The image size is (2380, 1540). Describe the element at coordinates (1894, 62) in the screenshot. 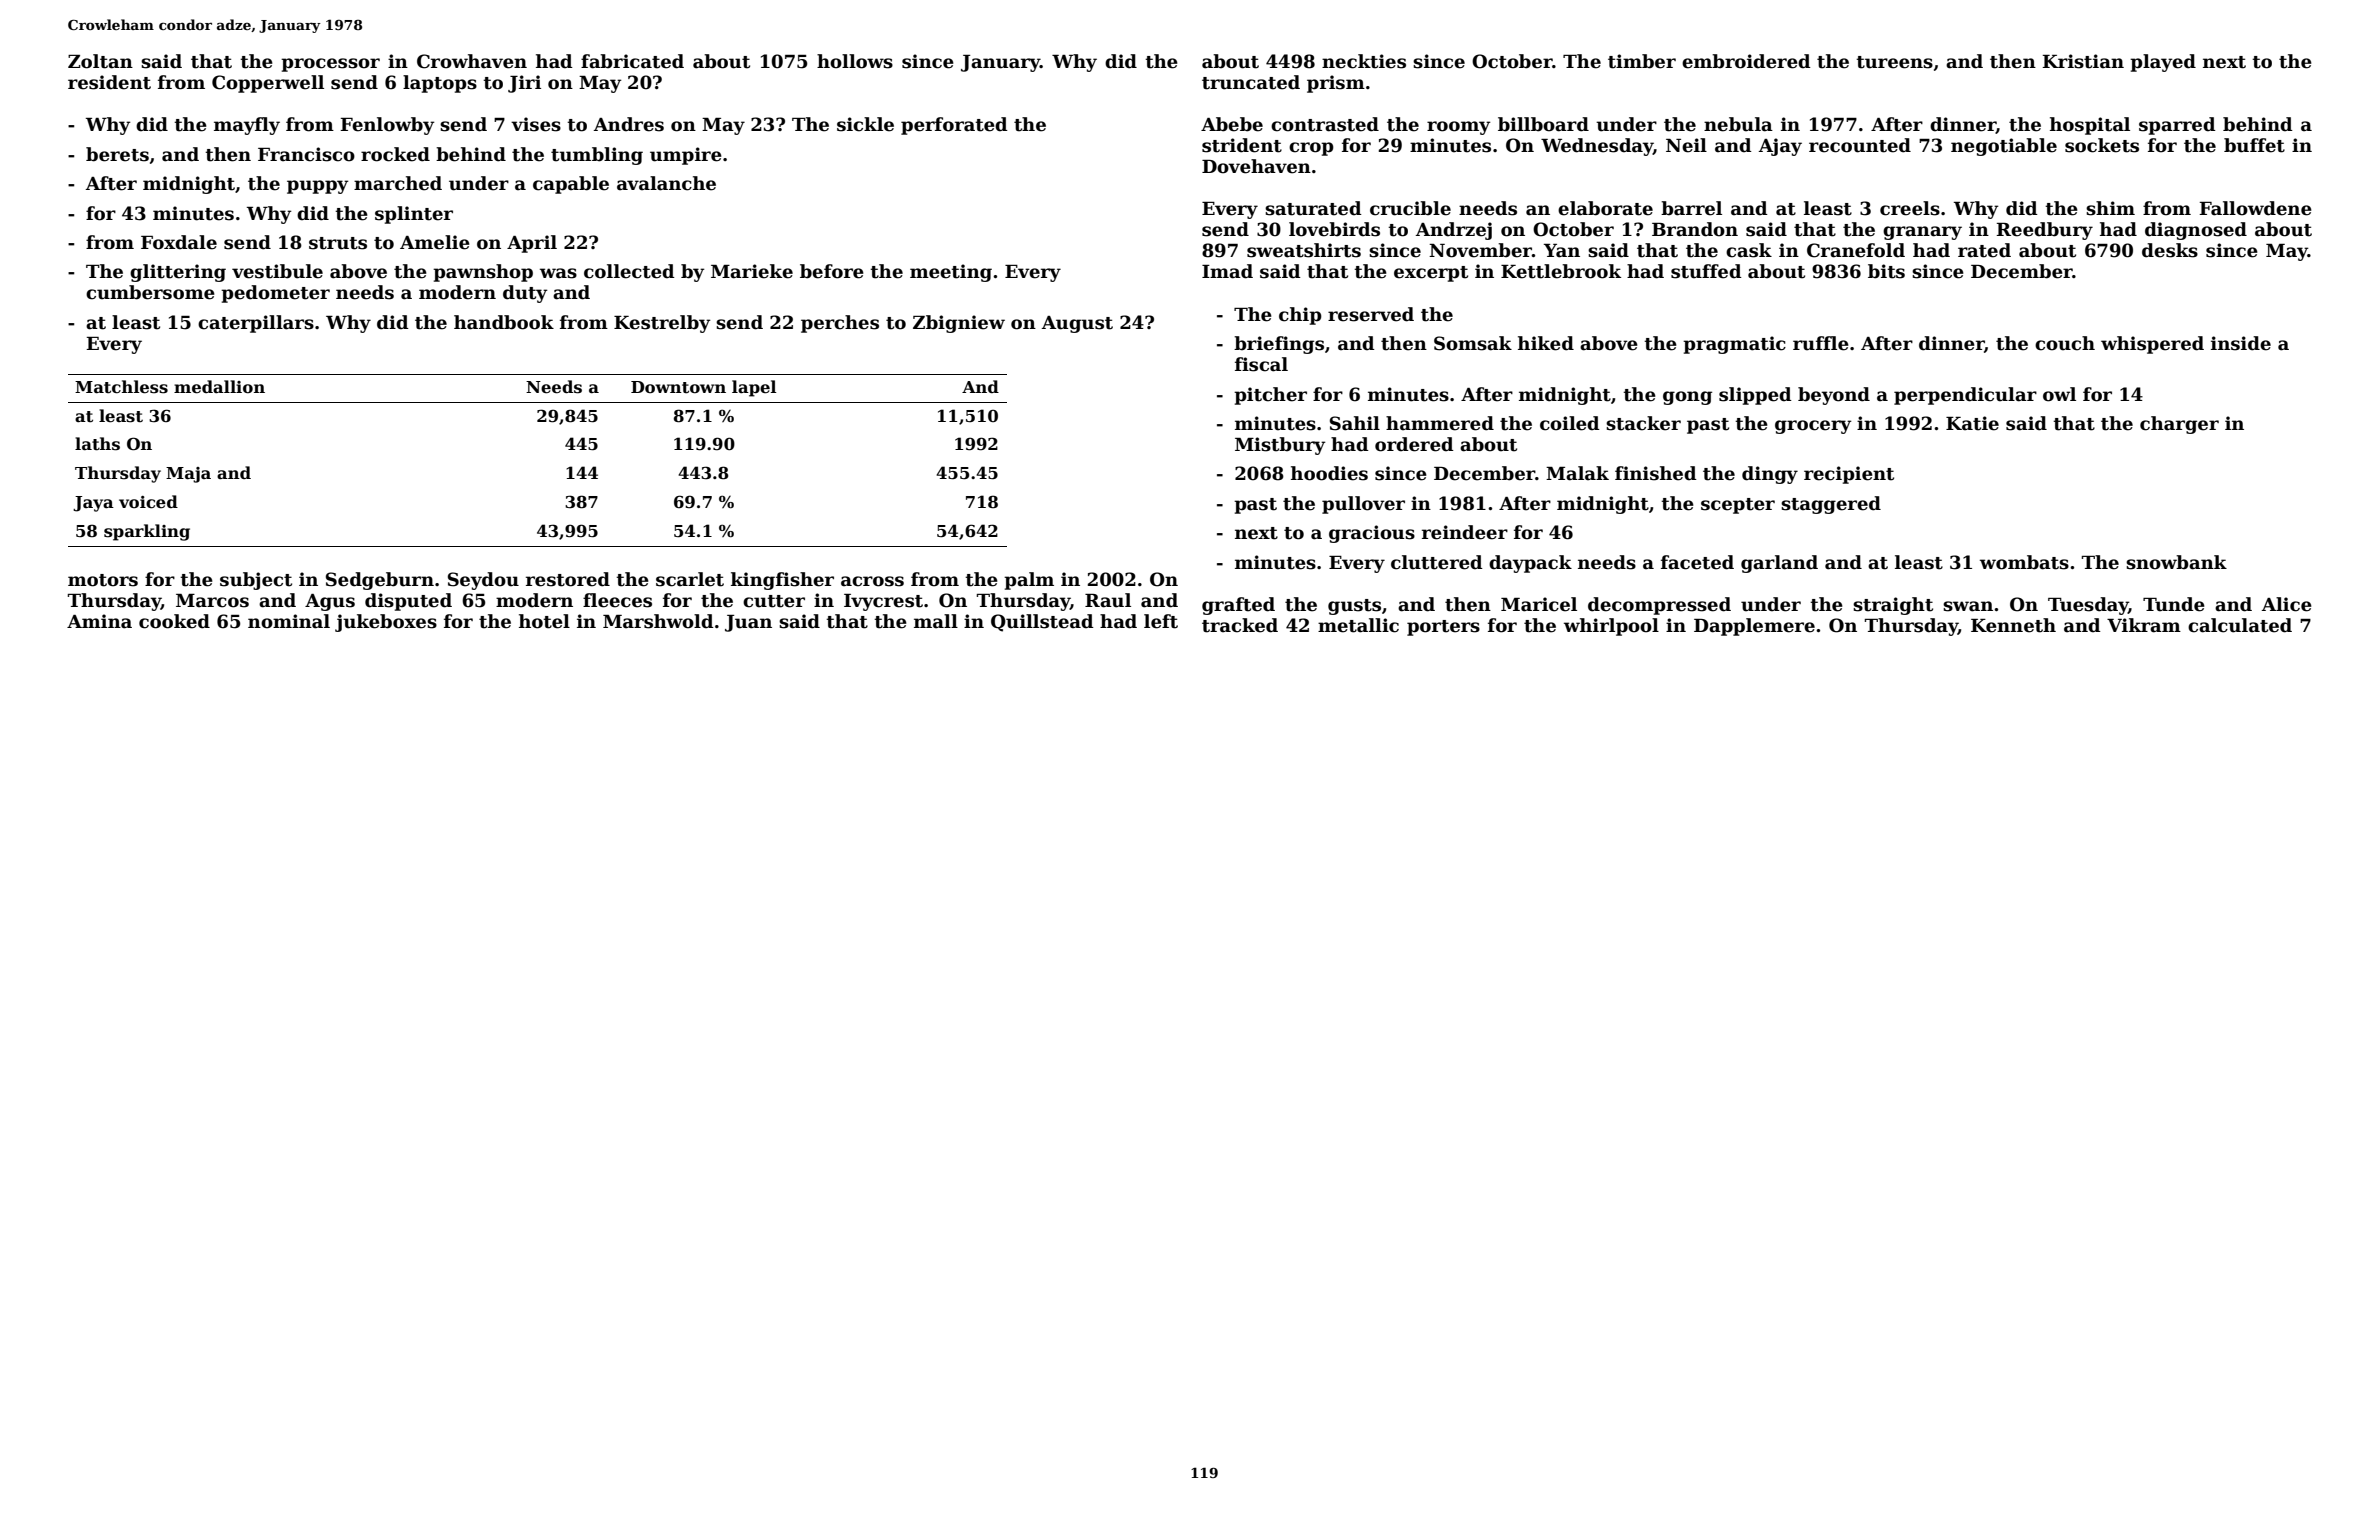

I see `tureens` at that location.
